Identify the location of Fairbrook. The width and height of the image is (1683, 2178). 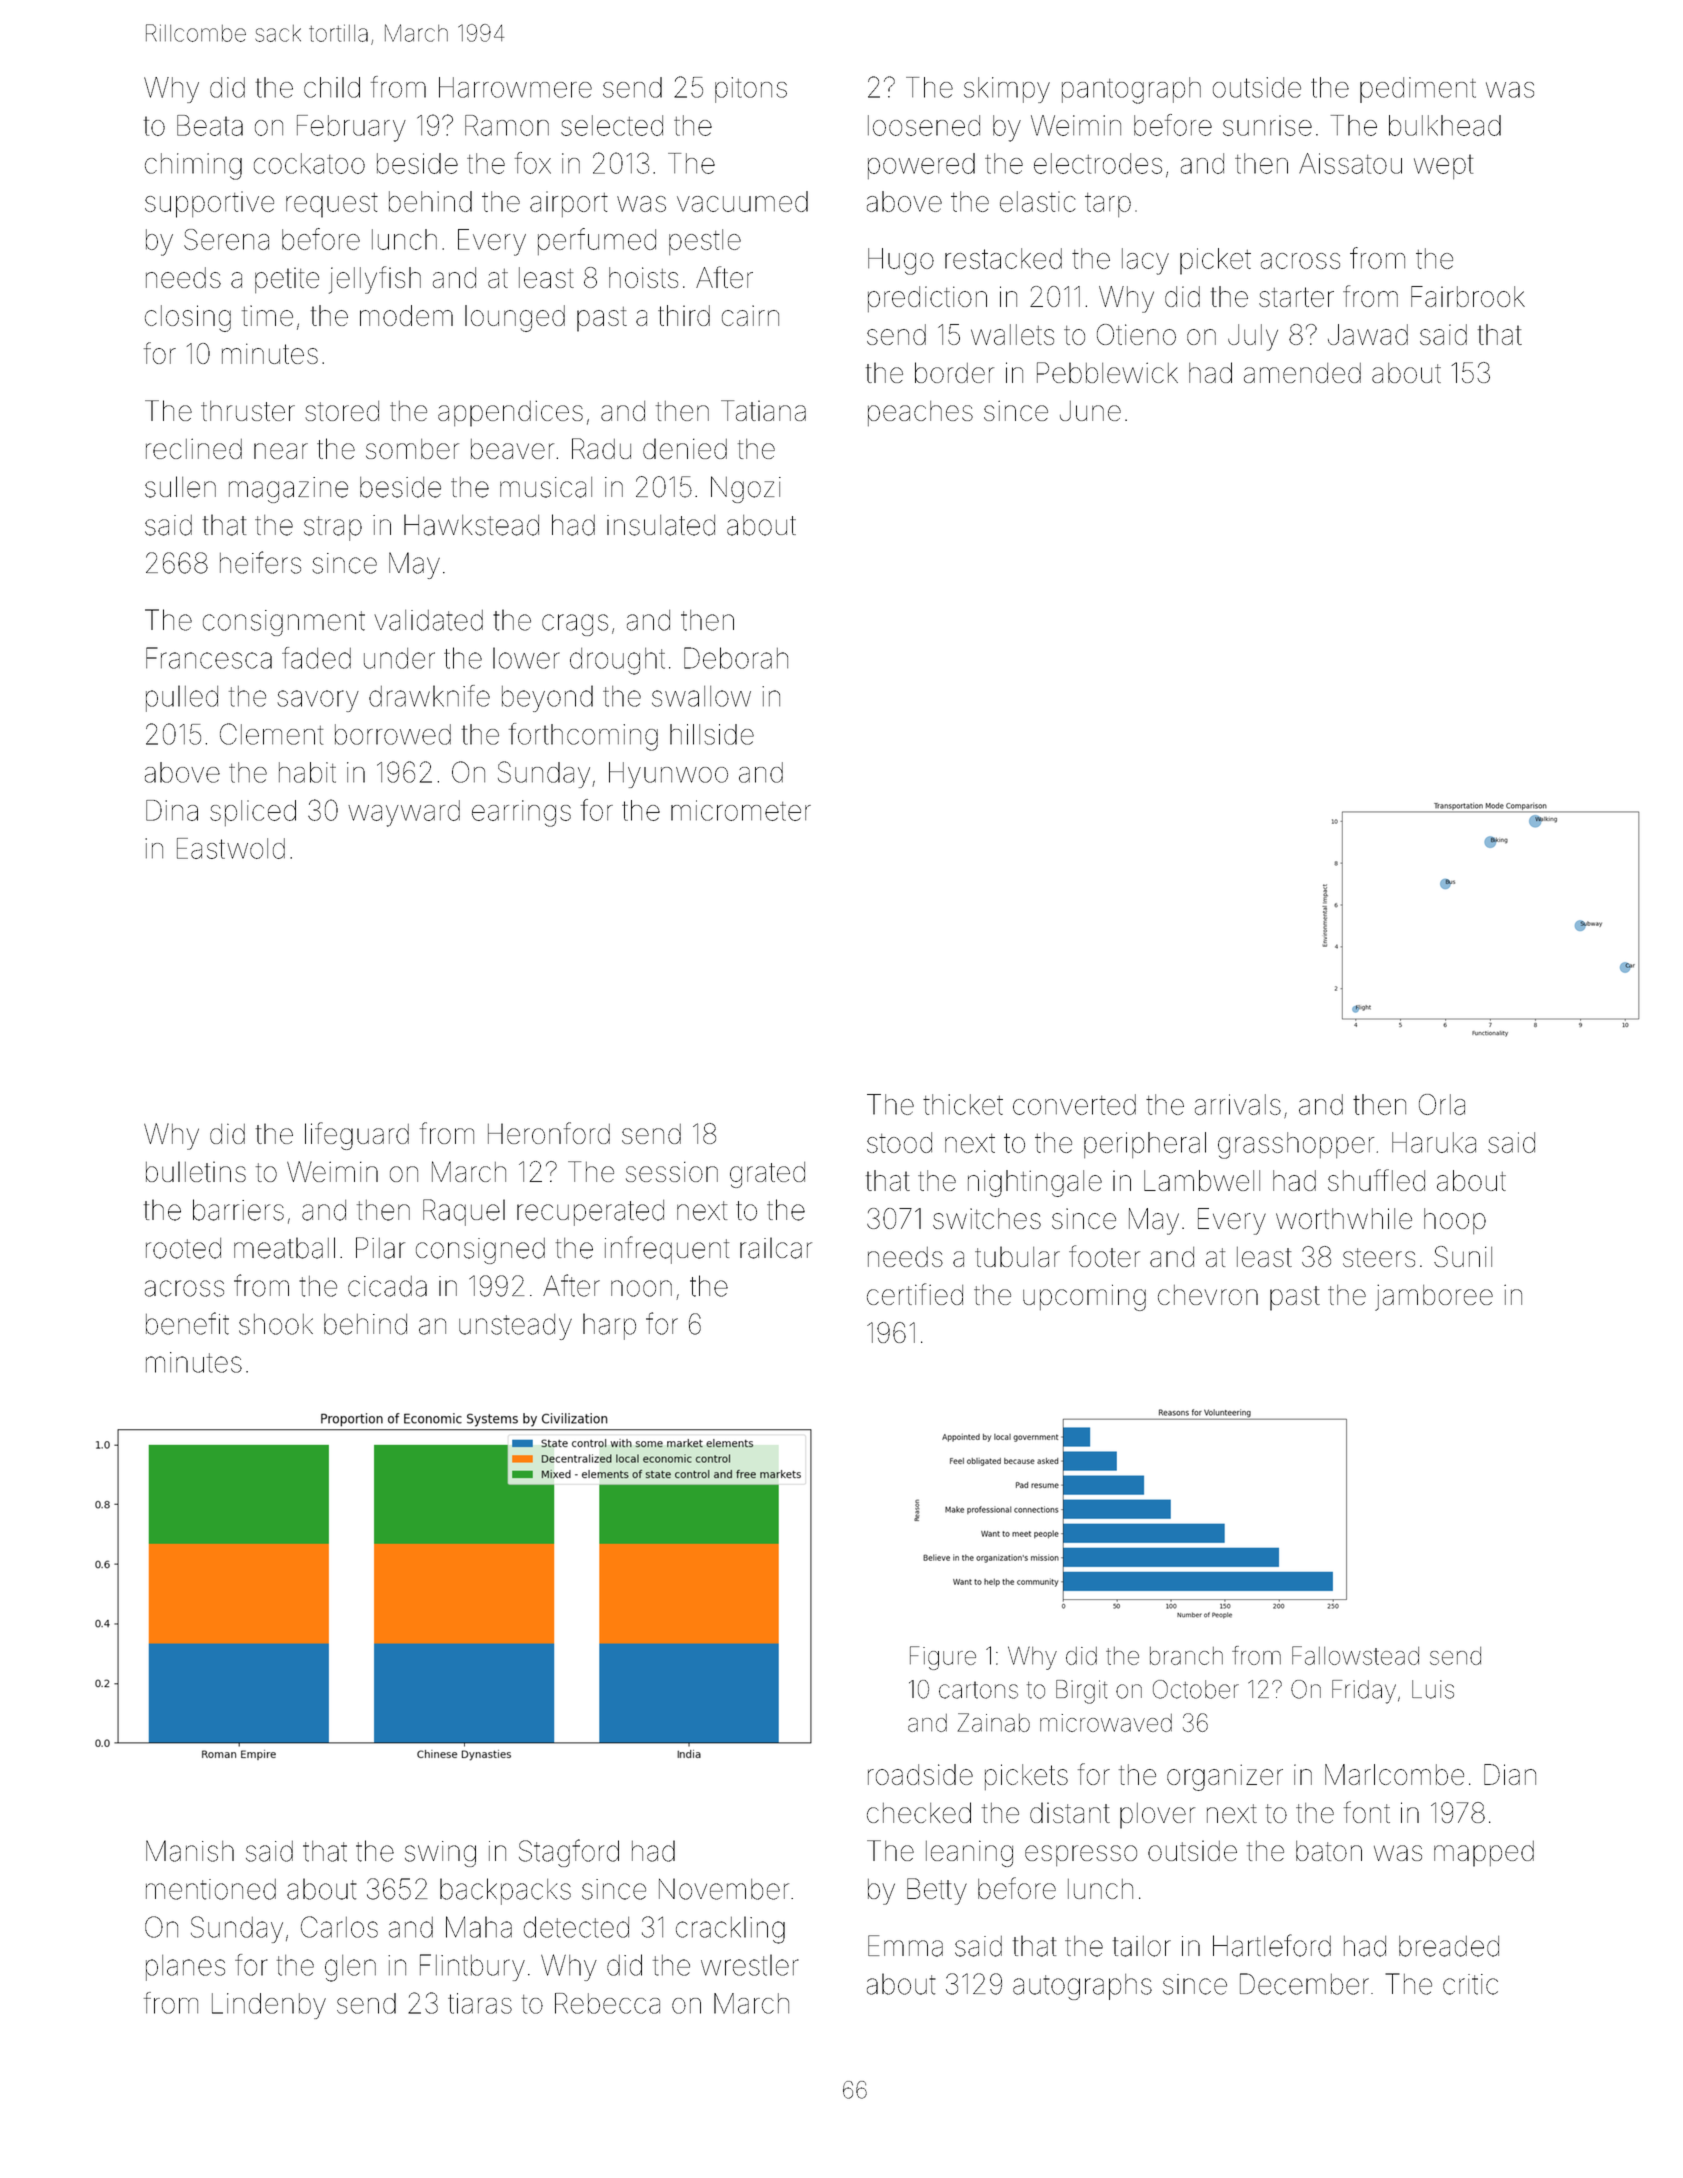
(1468, 296).
